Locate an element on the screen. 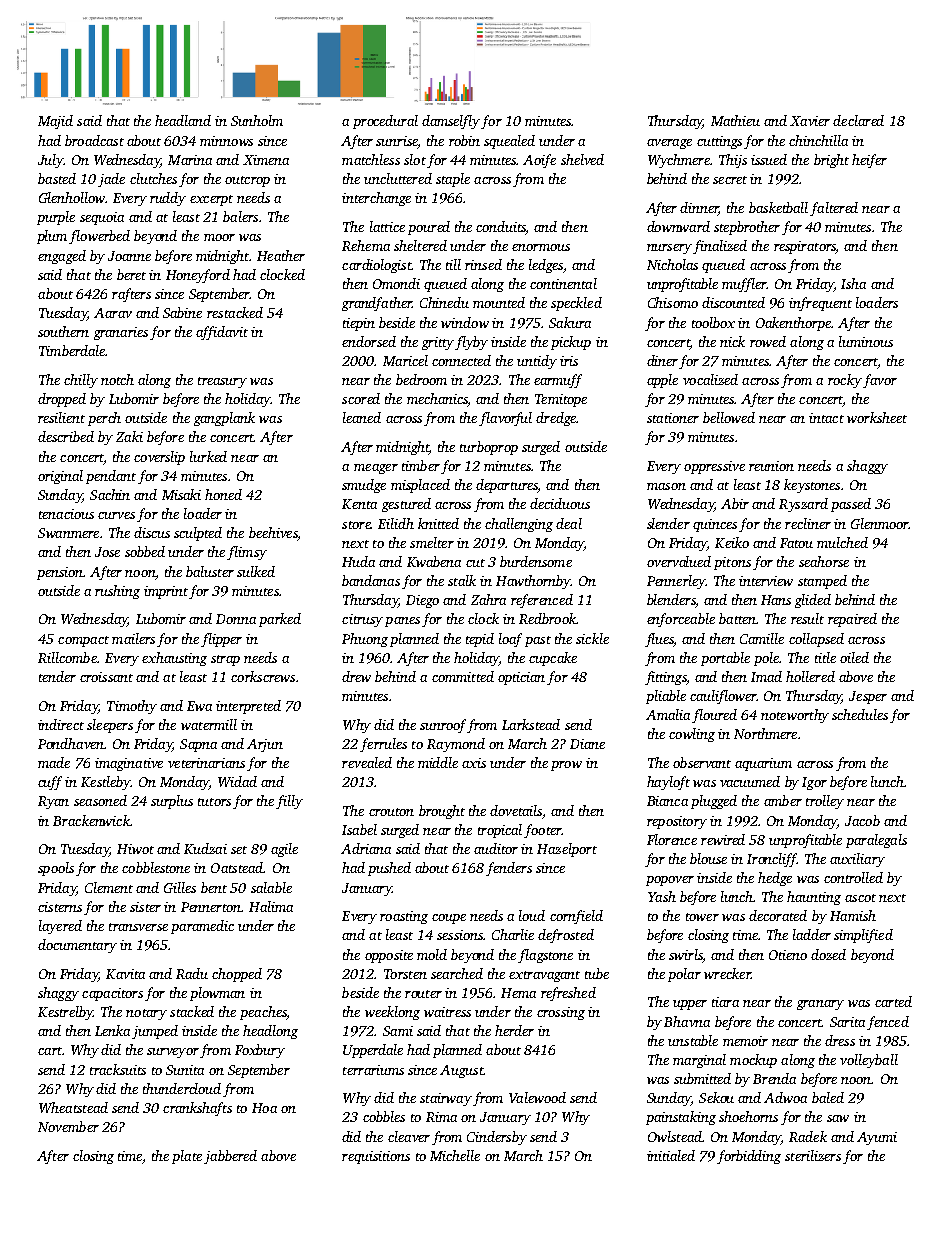  brought is located at coordinates (442, 812).
